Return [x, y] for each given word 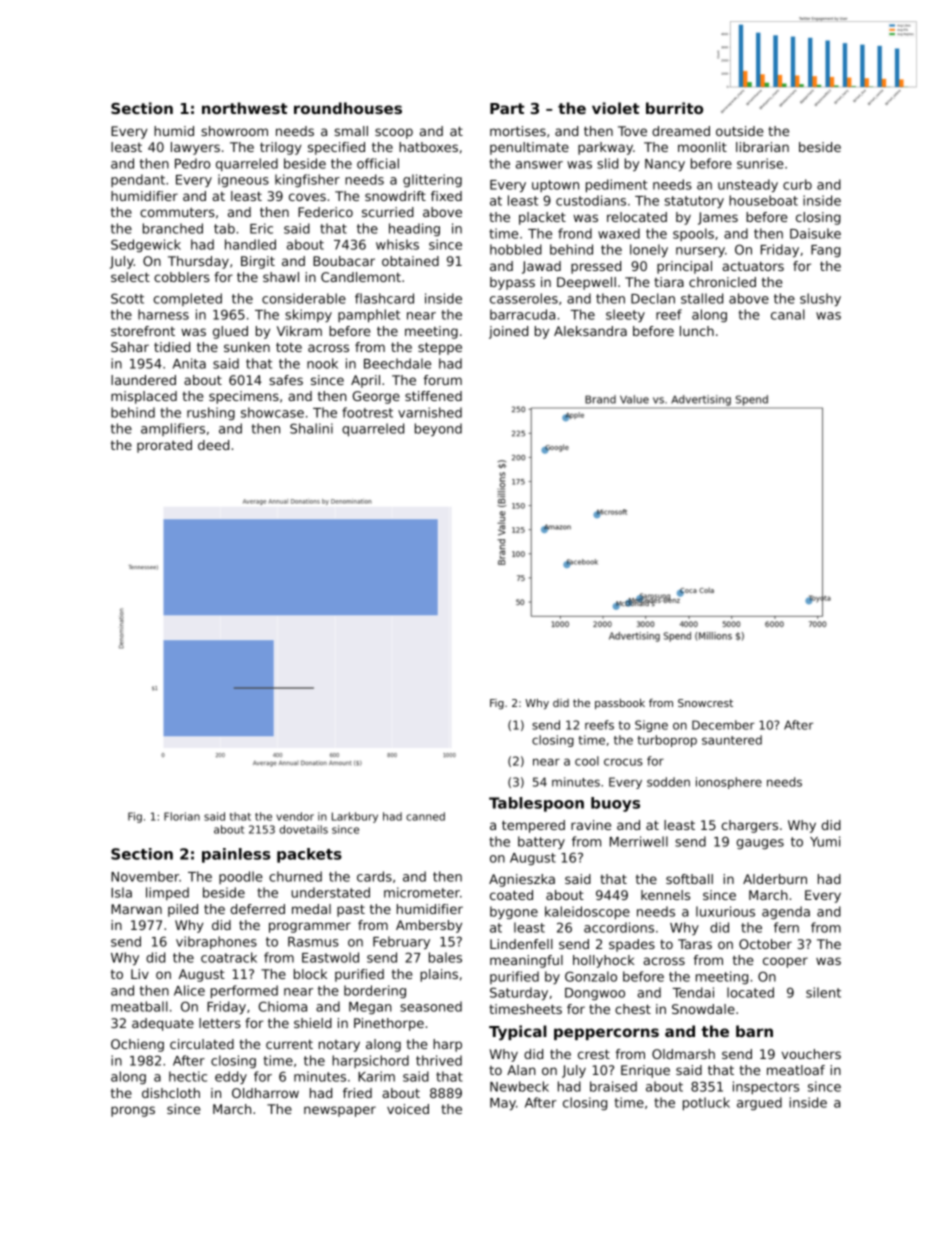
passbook [620, 704]
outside [740, 131]
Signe [651, 726]
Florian [182, 816]
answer [539, 165]
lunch [697, 331]
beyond [438, 429]
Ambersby [429, 926]
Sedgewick [146, 245]
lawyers [195, 148]
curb [797, 184]
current [289, 1044]
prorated [164, 446]
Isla [121, 892]
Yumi [825, 841]
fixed [446, 196]
